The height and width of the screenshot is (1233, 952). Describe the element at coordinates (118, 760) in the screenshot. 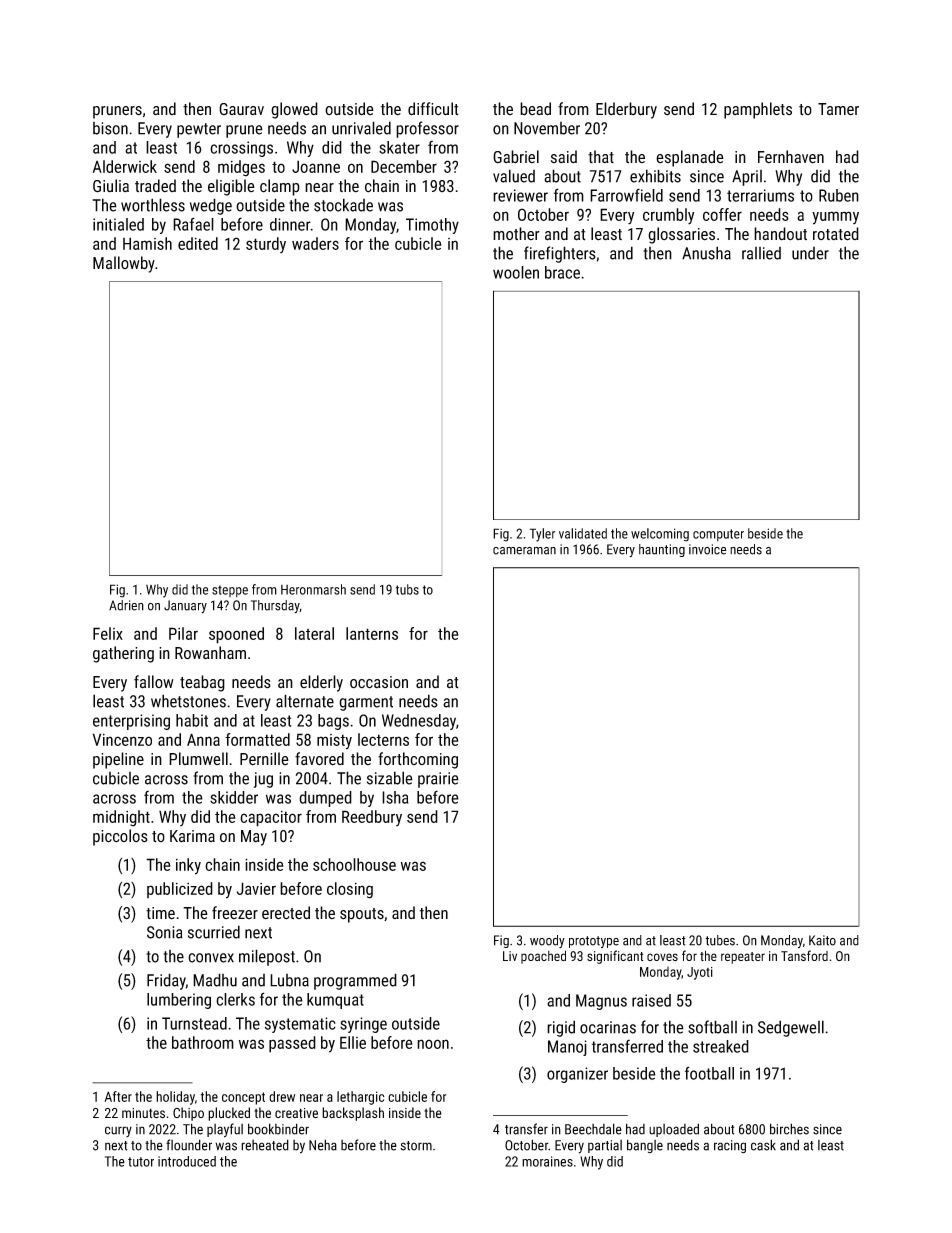

I see `pipeline` at that location.
